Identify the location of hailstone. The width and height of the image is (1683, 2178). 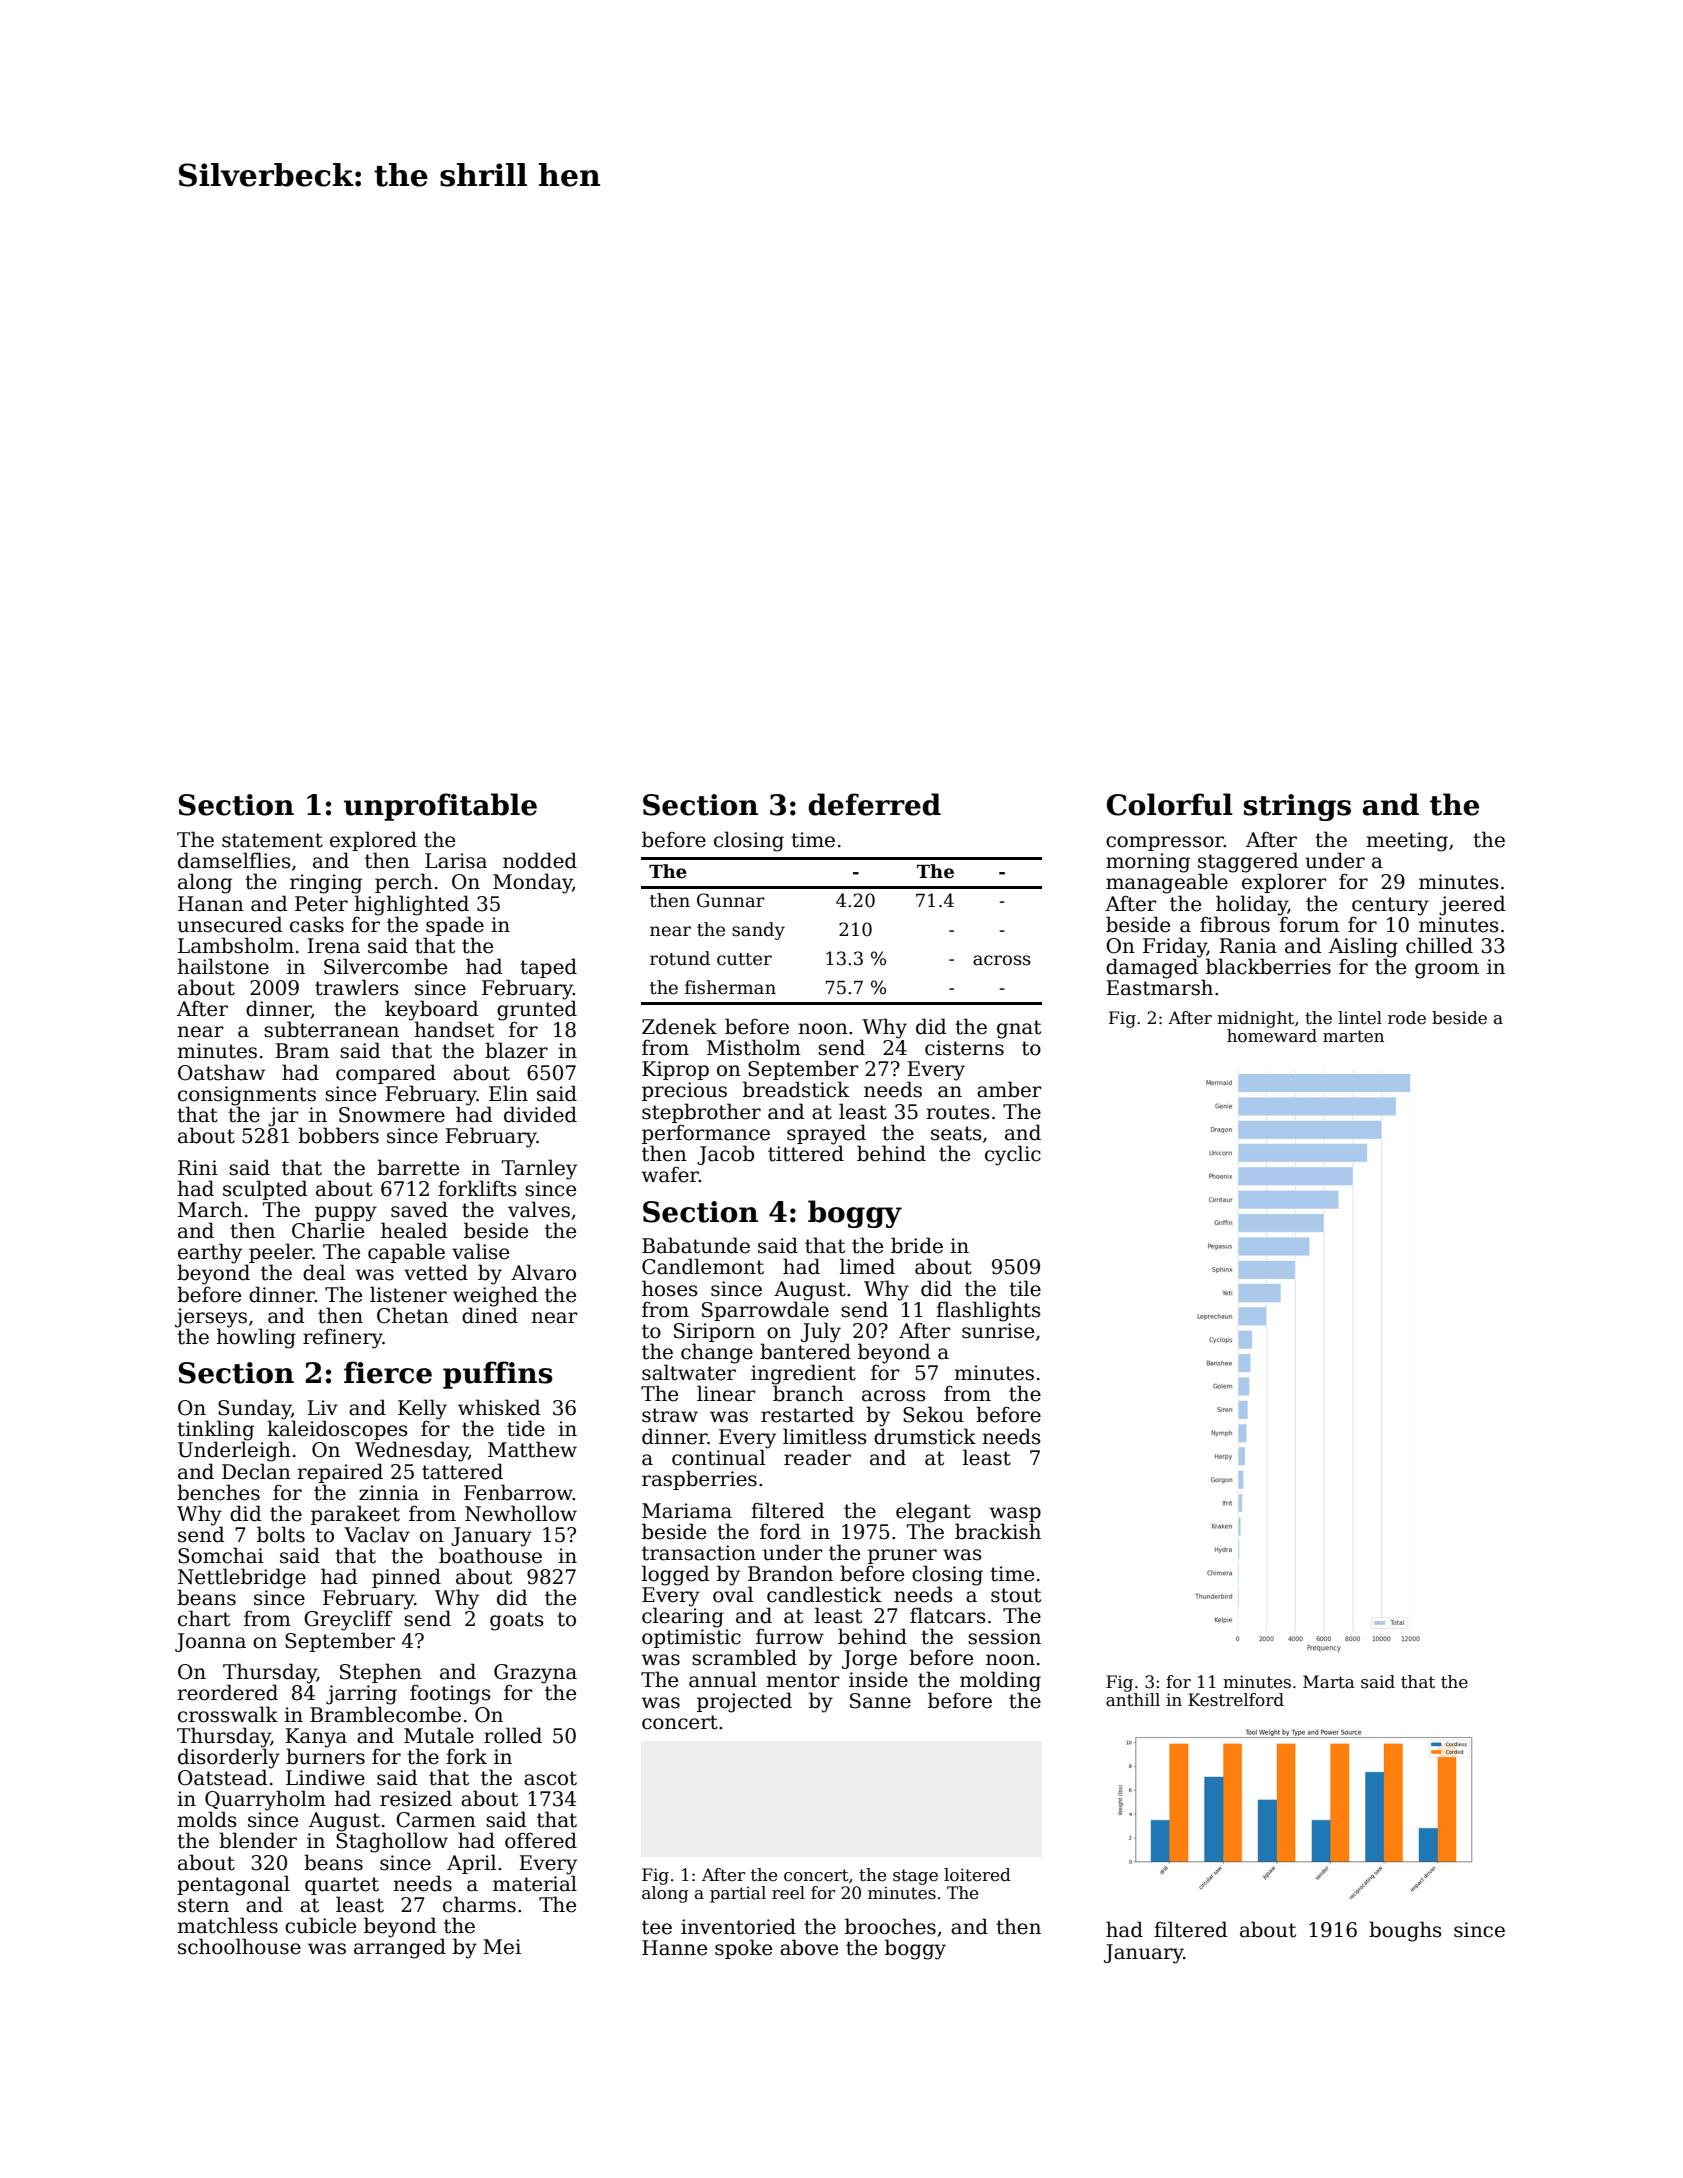
(223, 966).
